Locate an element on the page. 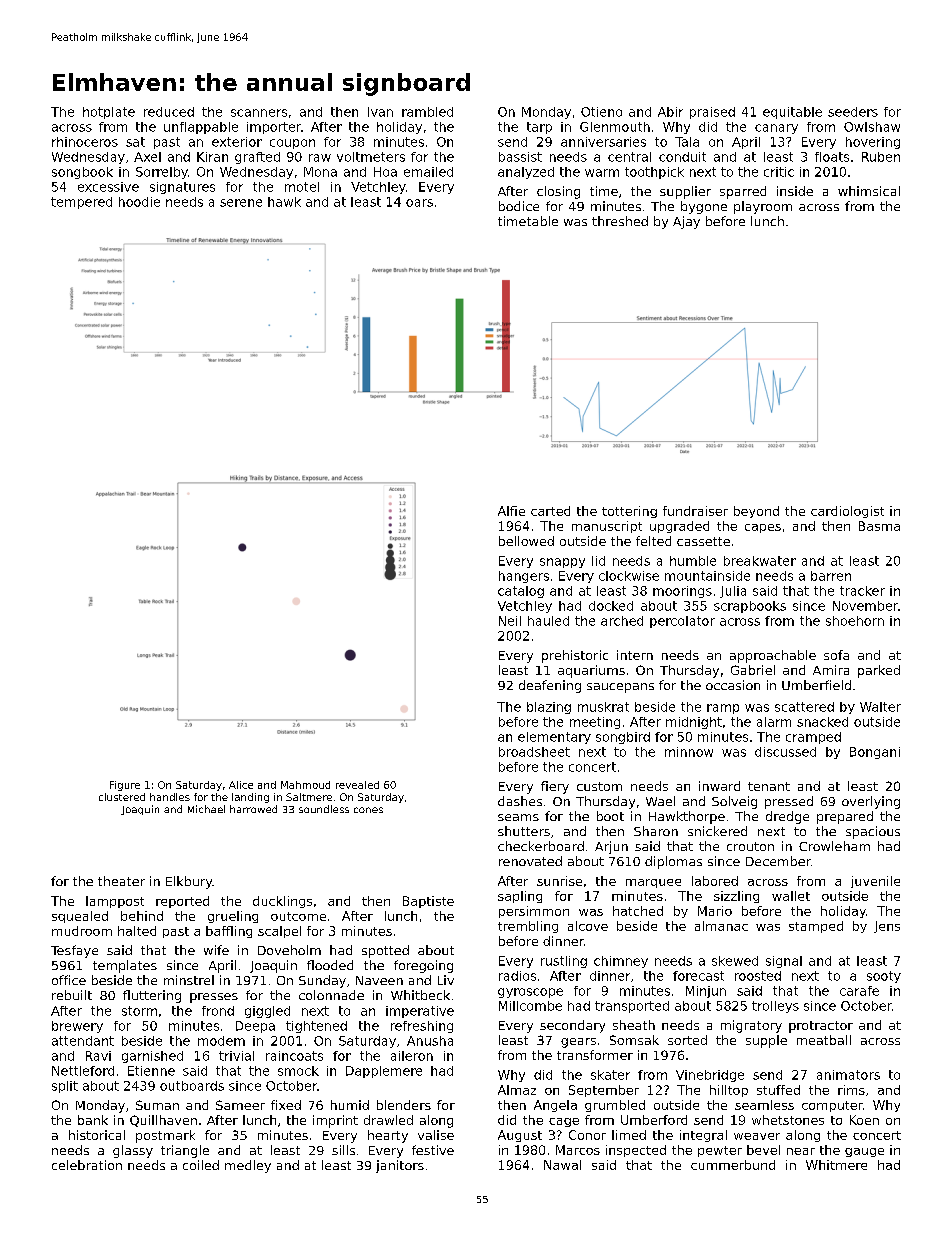 The image size is (952, 1233). celebration is located at coordinates (87, 1165).
